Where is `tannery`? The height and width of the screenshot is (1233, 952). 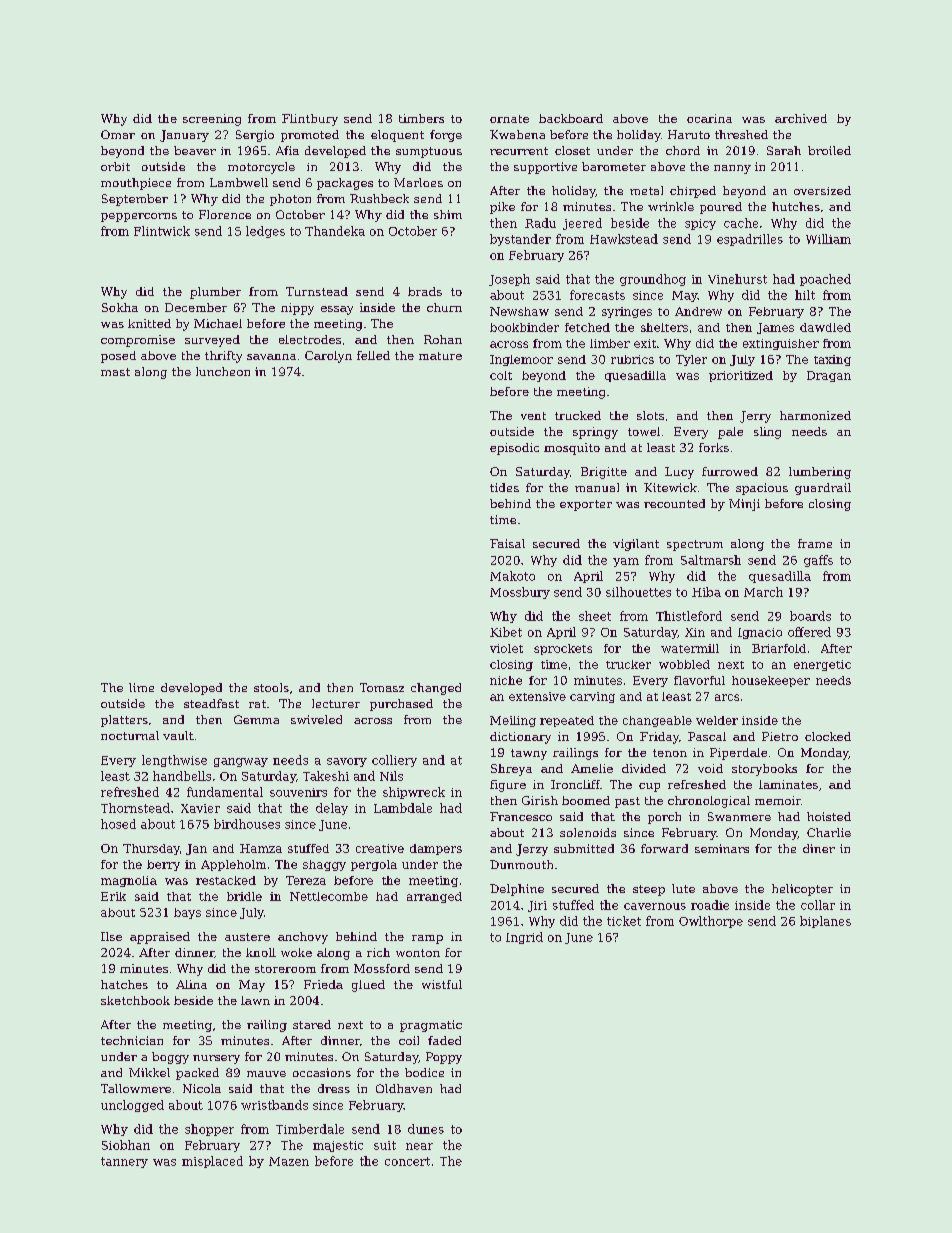 tannery is located at coordinates (124, 1162).
